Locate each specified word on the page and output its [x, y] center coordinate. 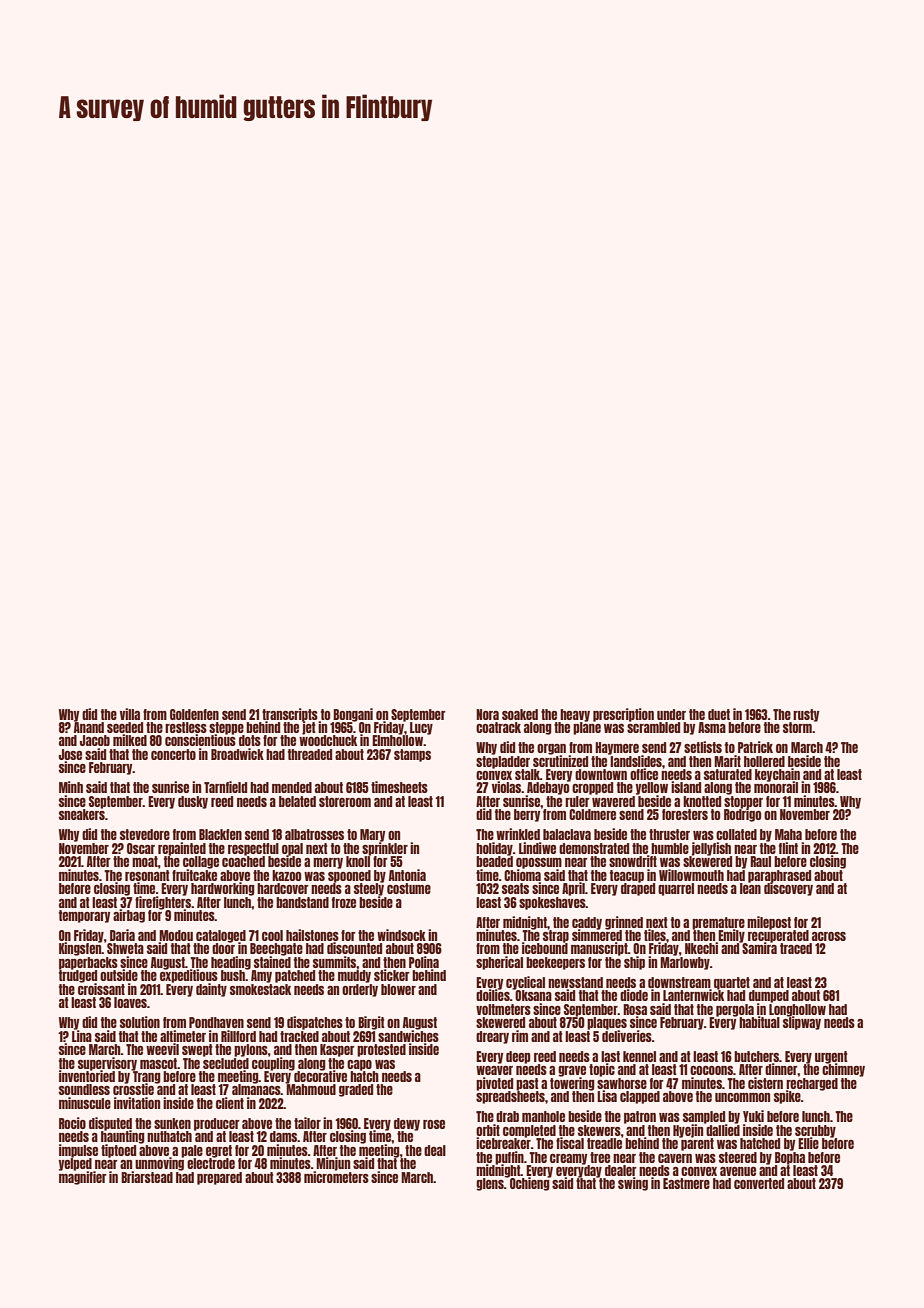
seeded [125, 727]
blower [398, 989]
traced [796, 948]
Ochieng [530, 1184]
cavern [675, 1158]
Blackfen [220, 834]
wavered [613, 801]
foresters [685, 814]
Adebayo [548, 788]
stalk [527, 774]
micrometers [336, 1177]
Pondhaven [216, 1022]
